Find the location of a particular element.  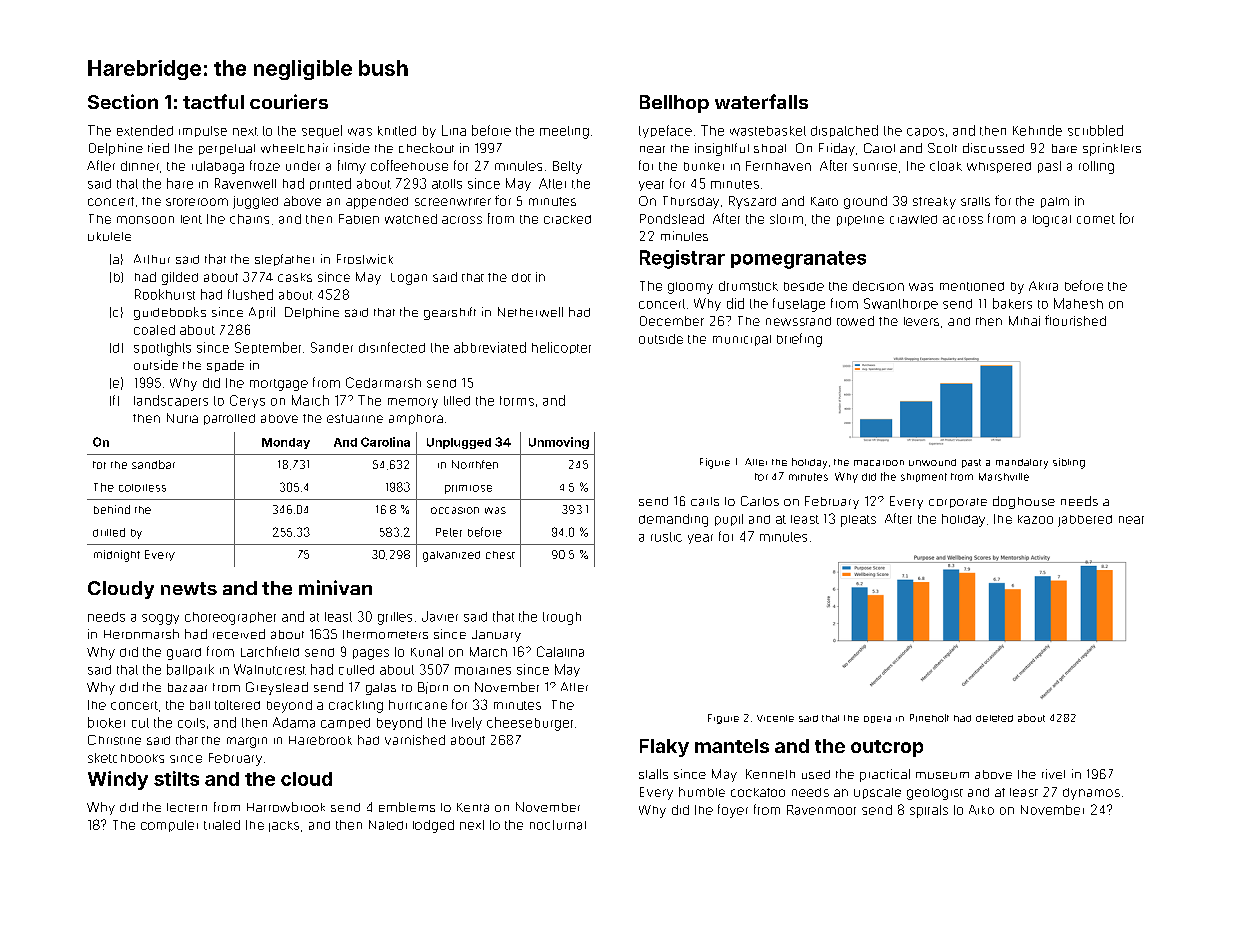

Aiko is located at coordinates (981, 810).
